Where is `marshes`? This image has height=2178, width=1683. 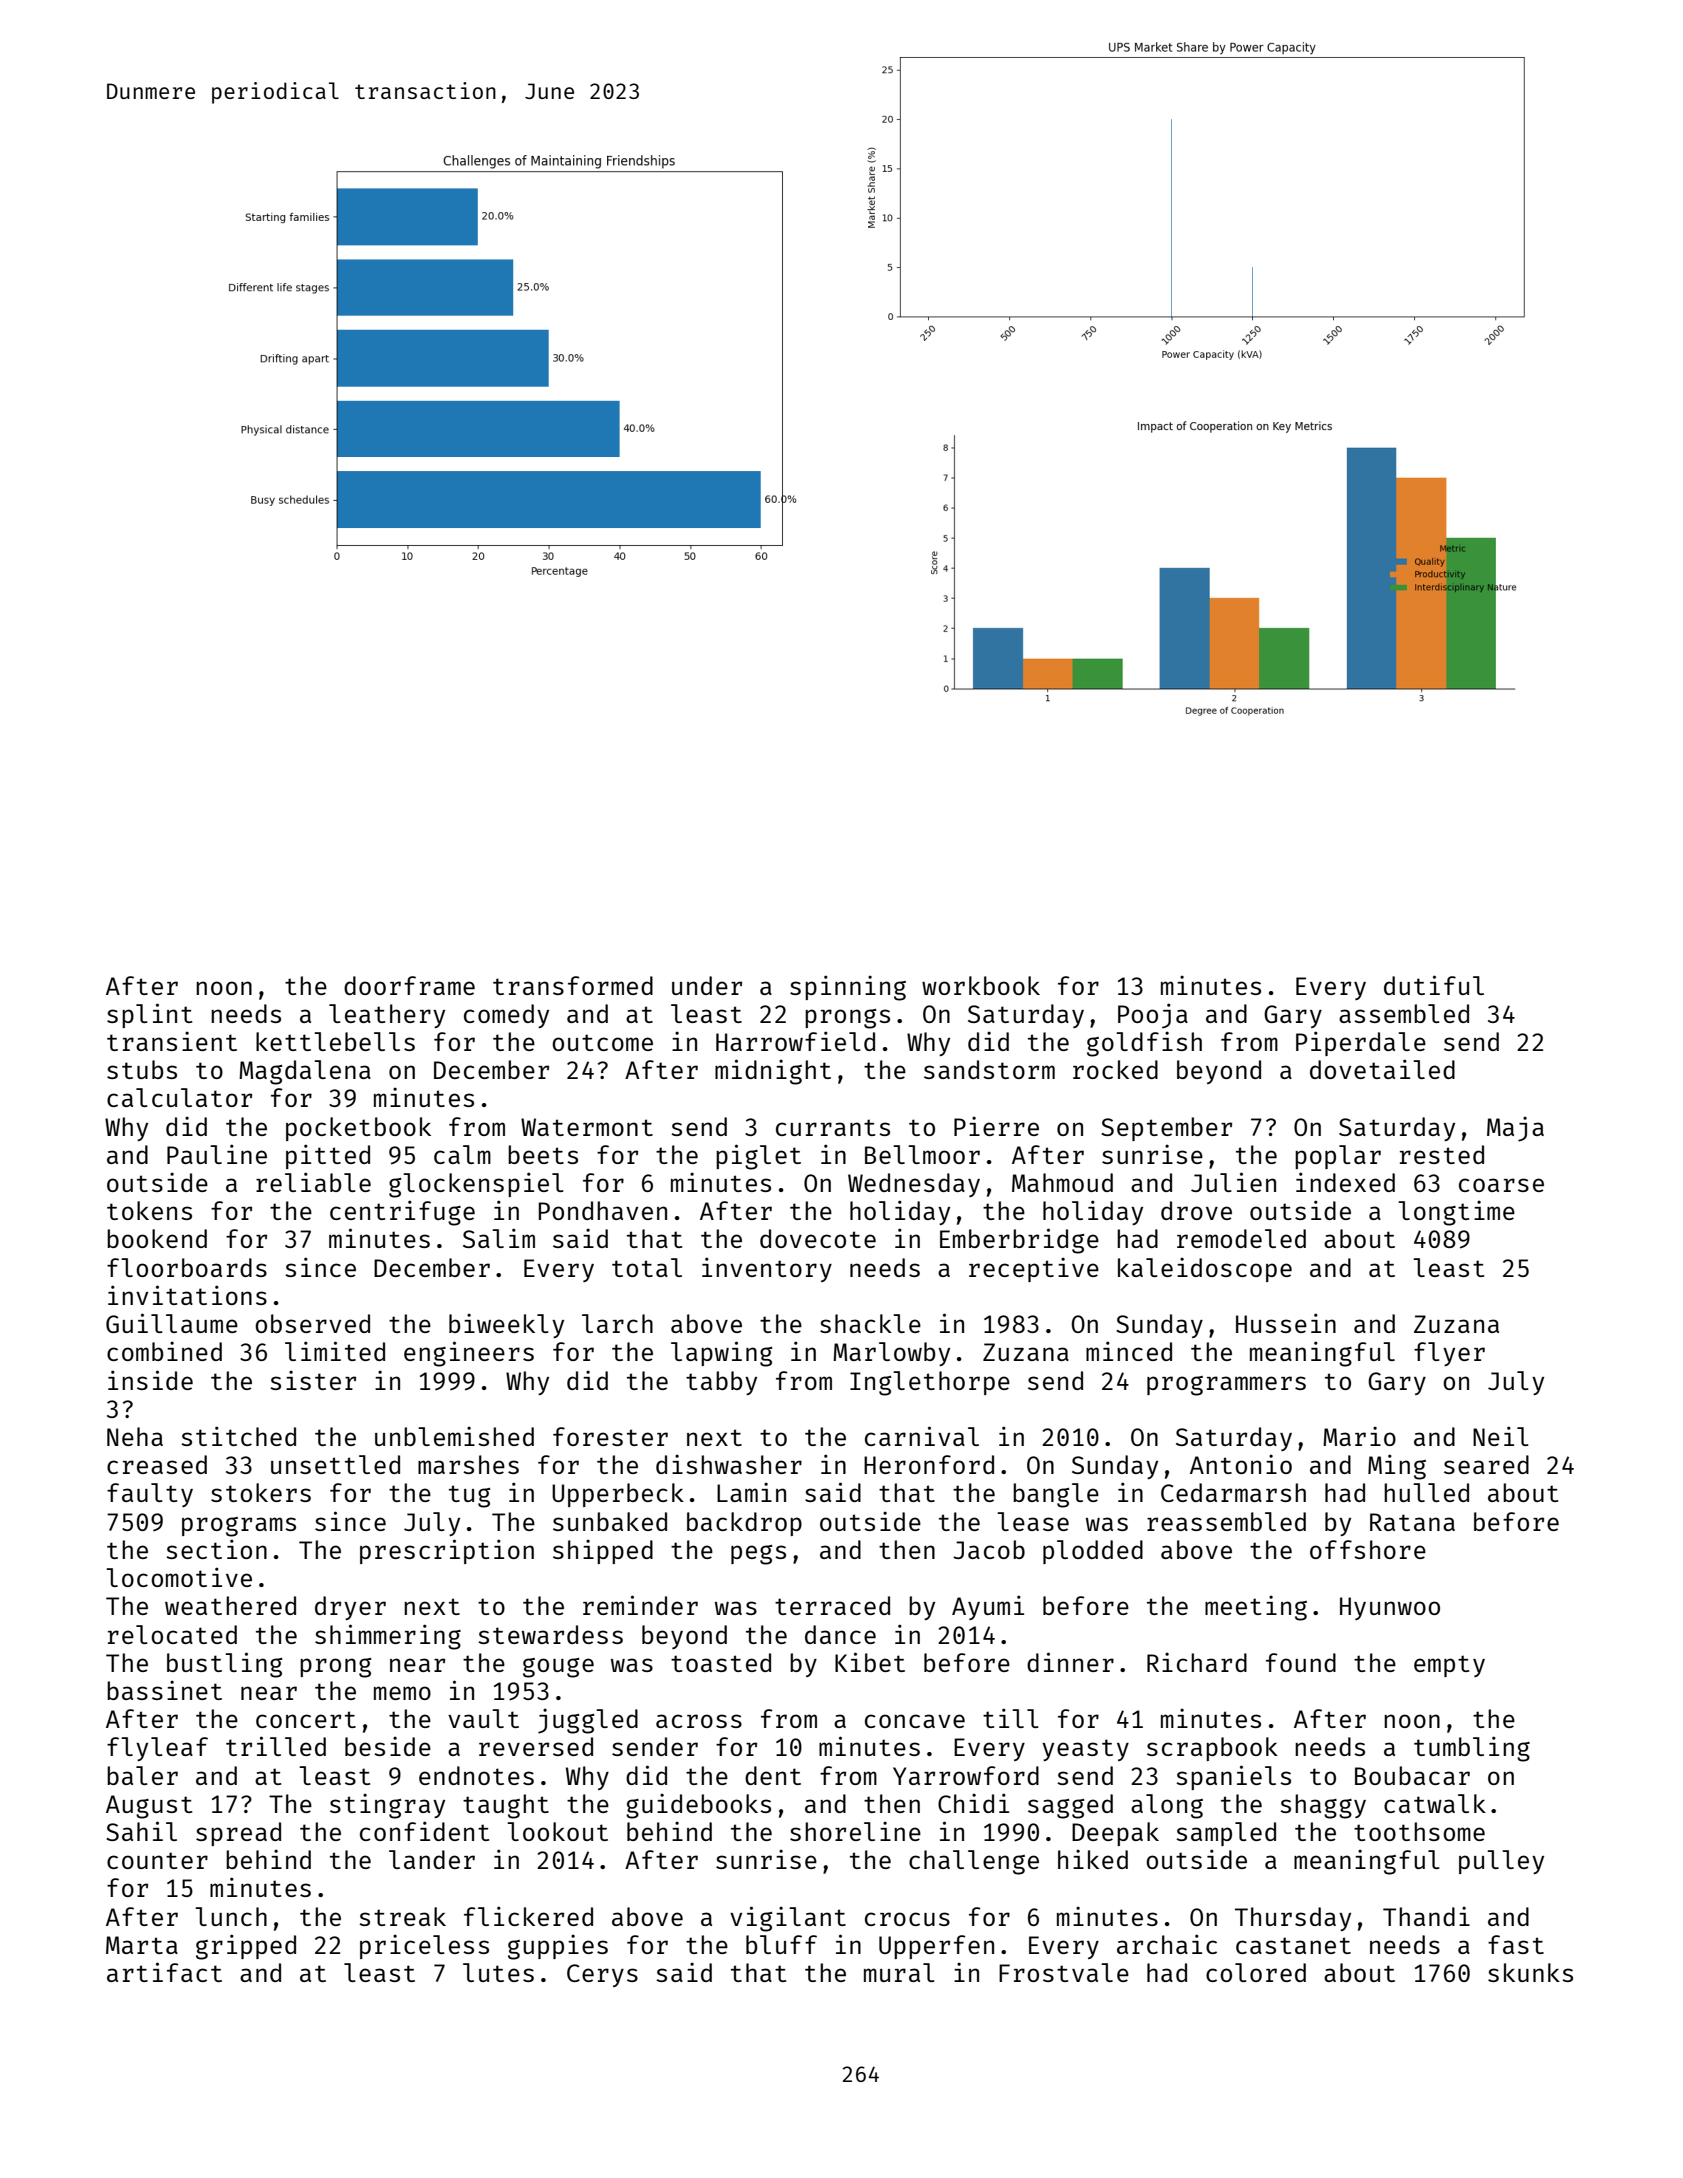 marshes is located at coordinates (468, 1464).
